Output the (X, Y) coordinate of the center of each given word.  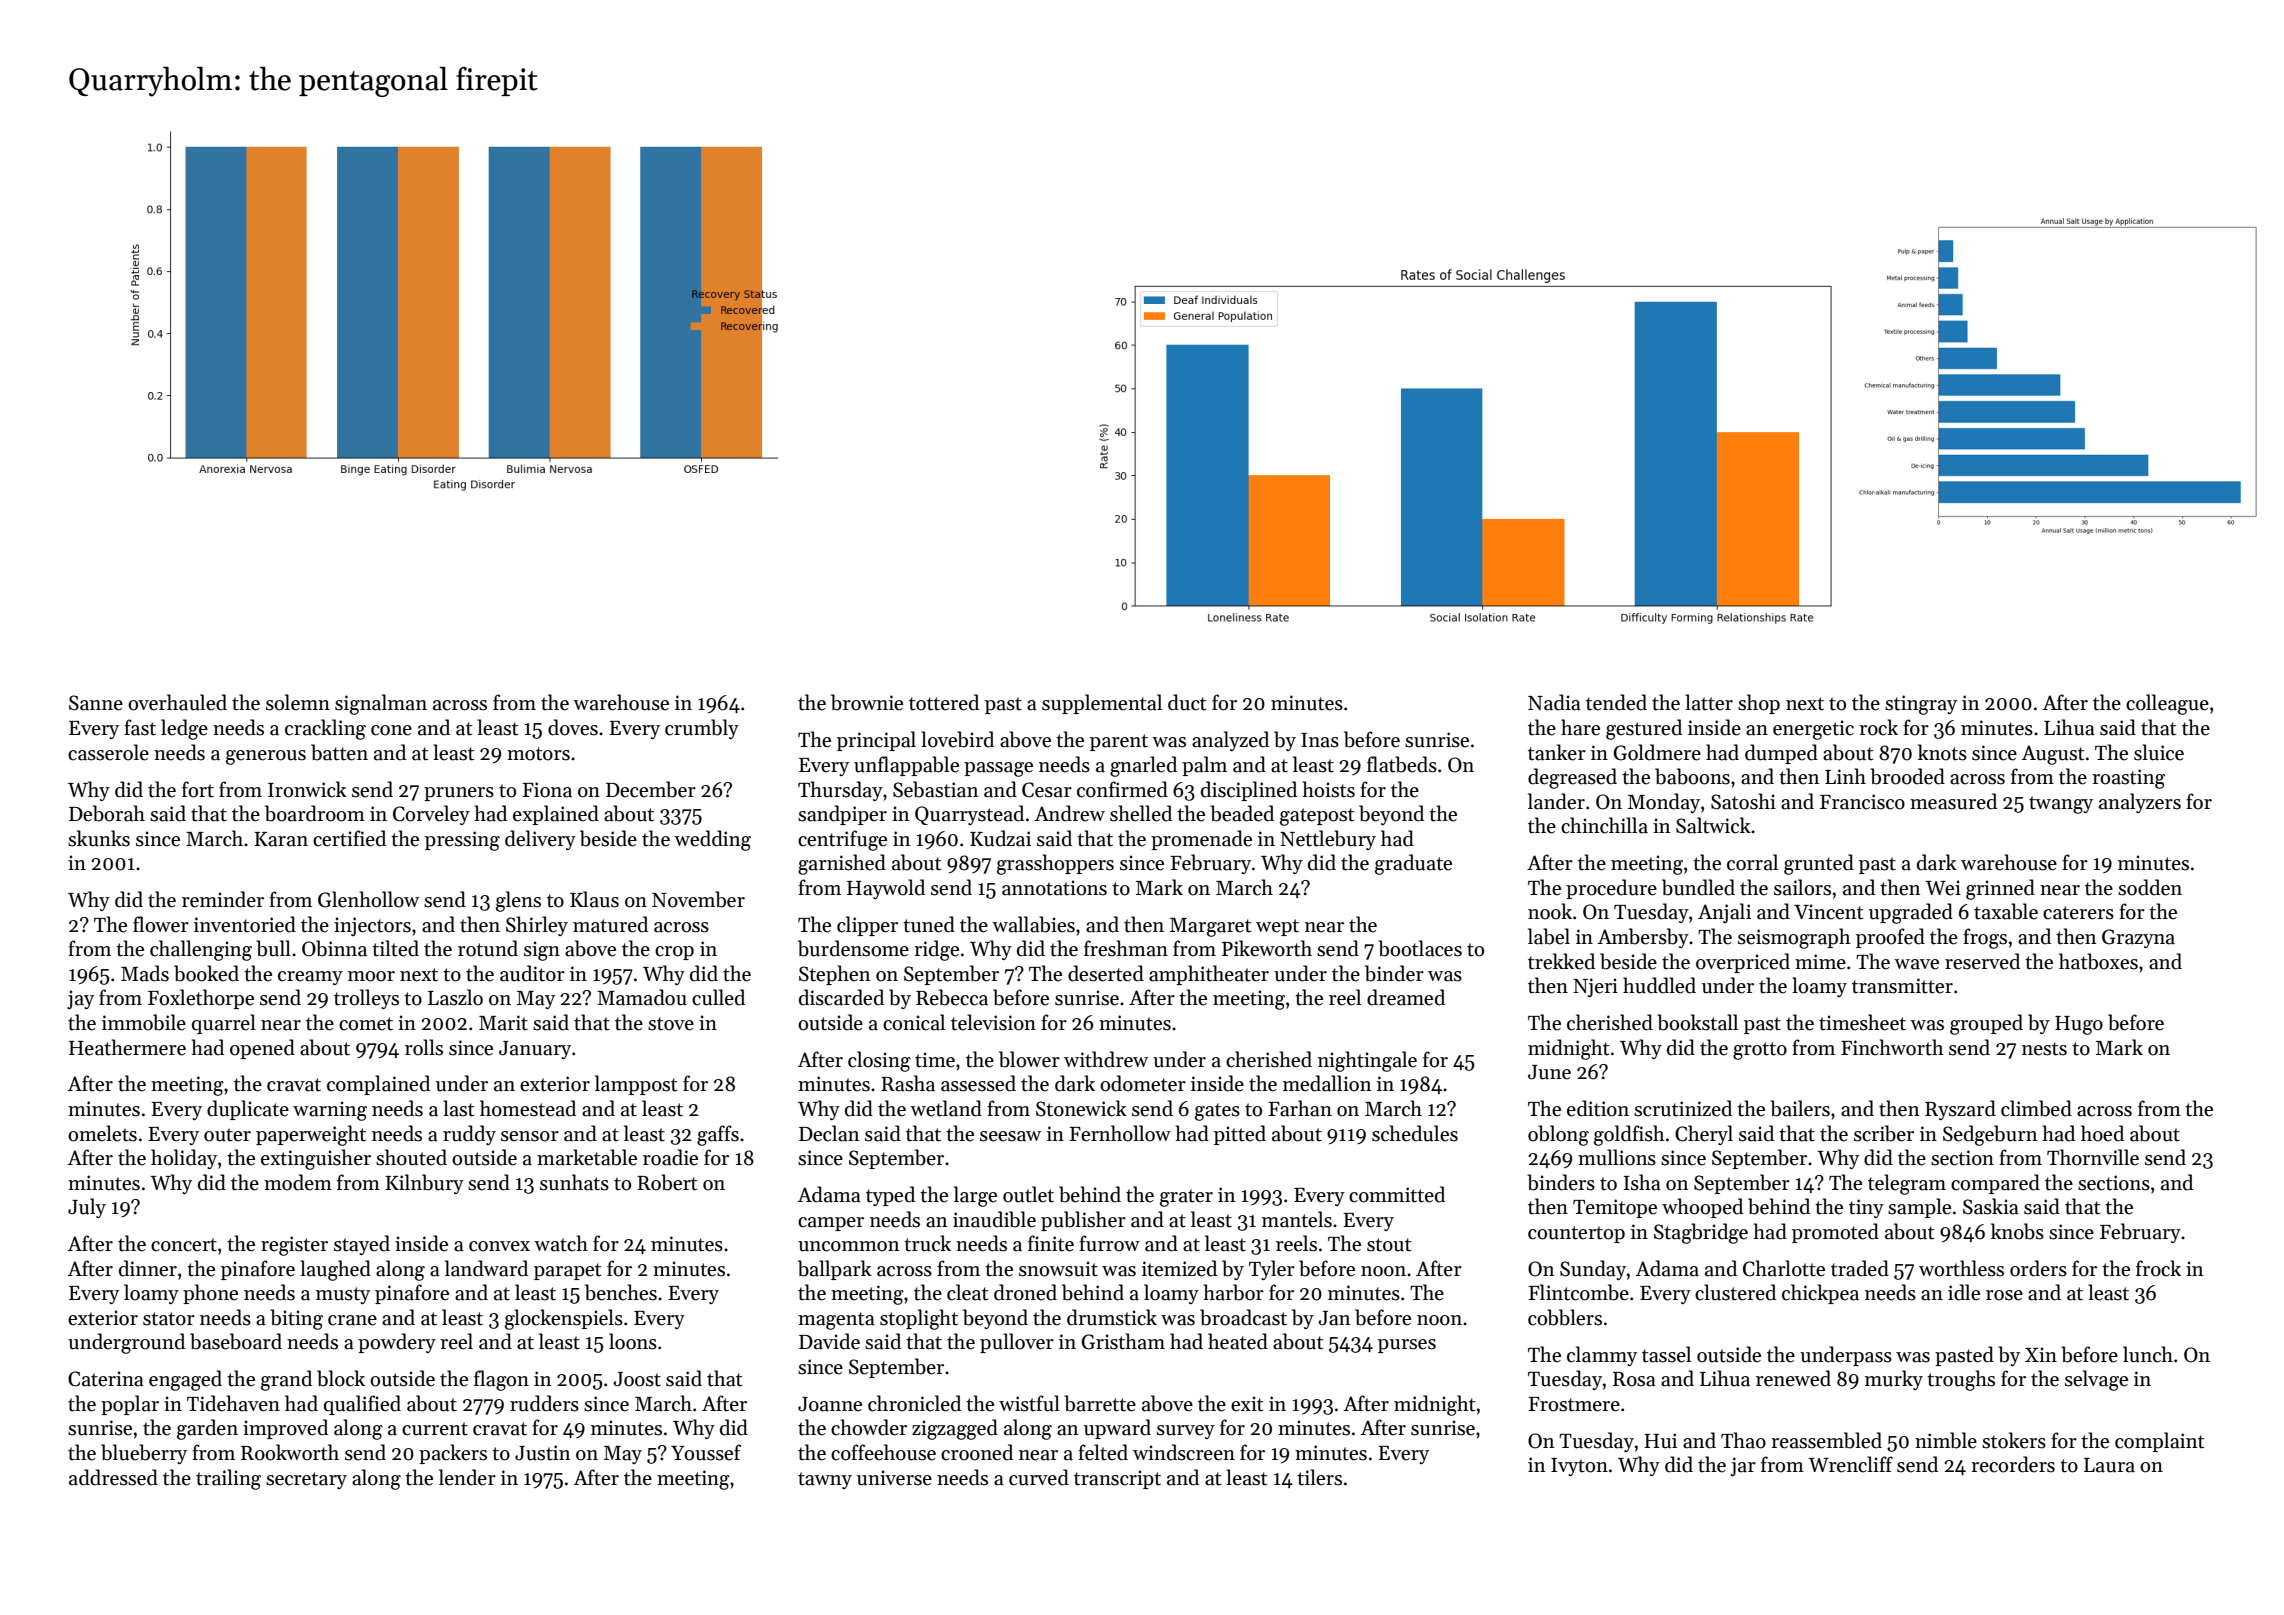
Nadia (1554, 702)
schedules (1415, 1133)
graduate (1413, 864)
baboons (1692, 776)
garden (207, 1429)
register (294, 1246)
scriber (1884, 1133)
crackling (325, 729)
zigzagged (955, 1429)
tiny (1866, 1208)
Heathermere (127, 1047)
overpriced (1743, 963)
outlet (1028, 1194)
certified (349, 838)
